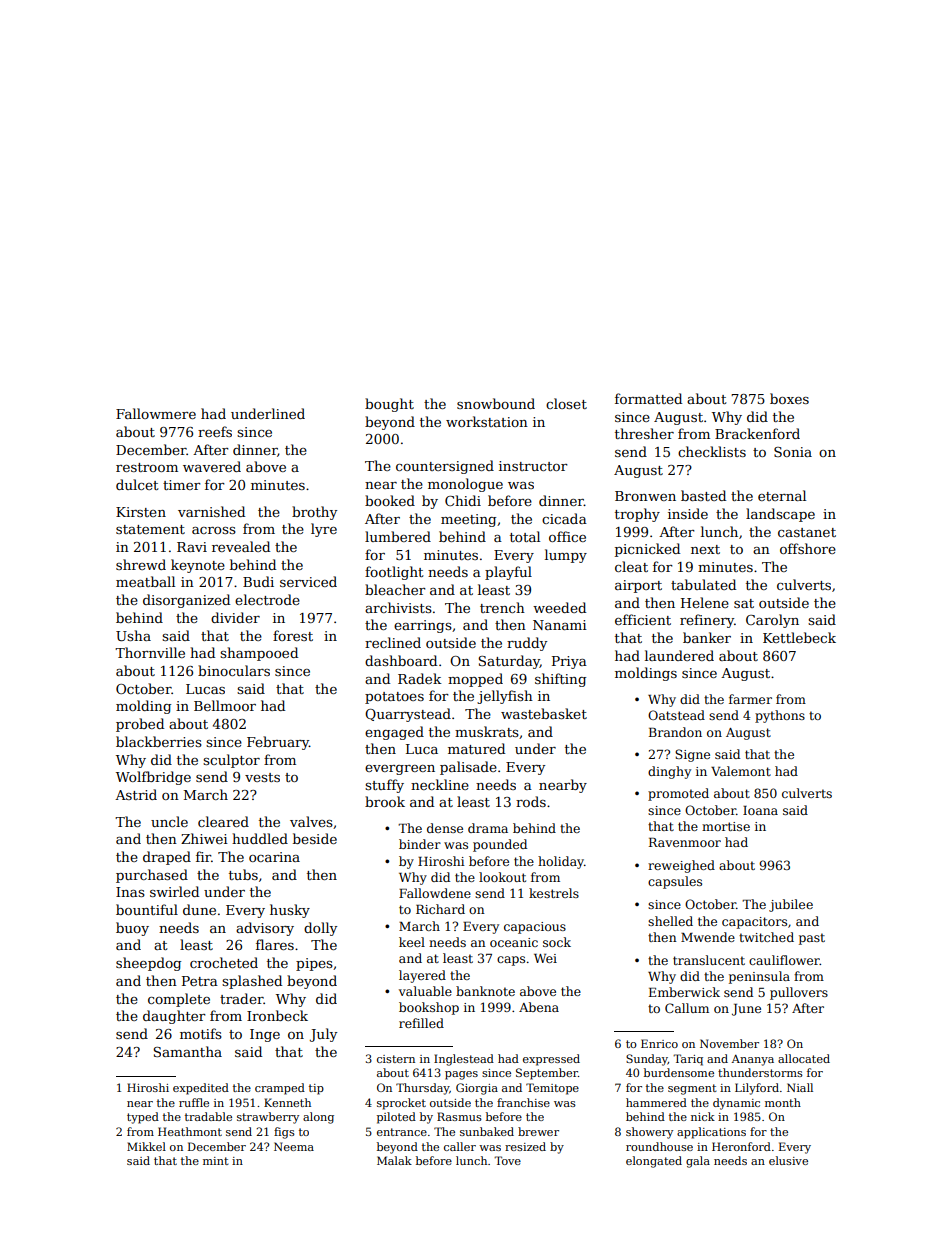 Image resolution: width=952 pixels, height=1233 pixels. Describe the element at coordinates (150, 652) in the document. I see `Thornville` at that location.
